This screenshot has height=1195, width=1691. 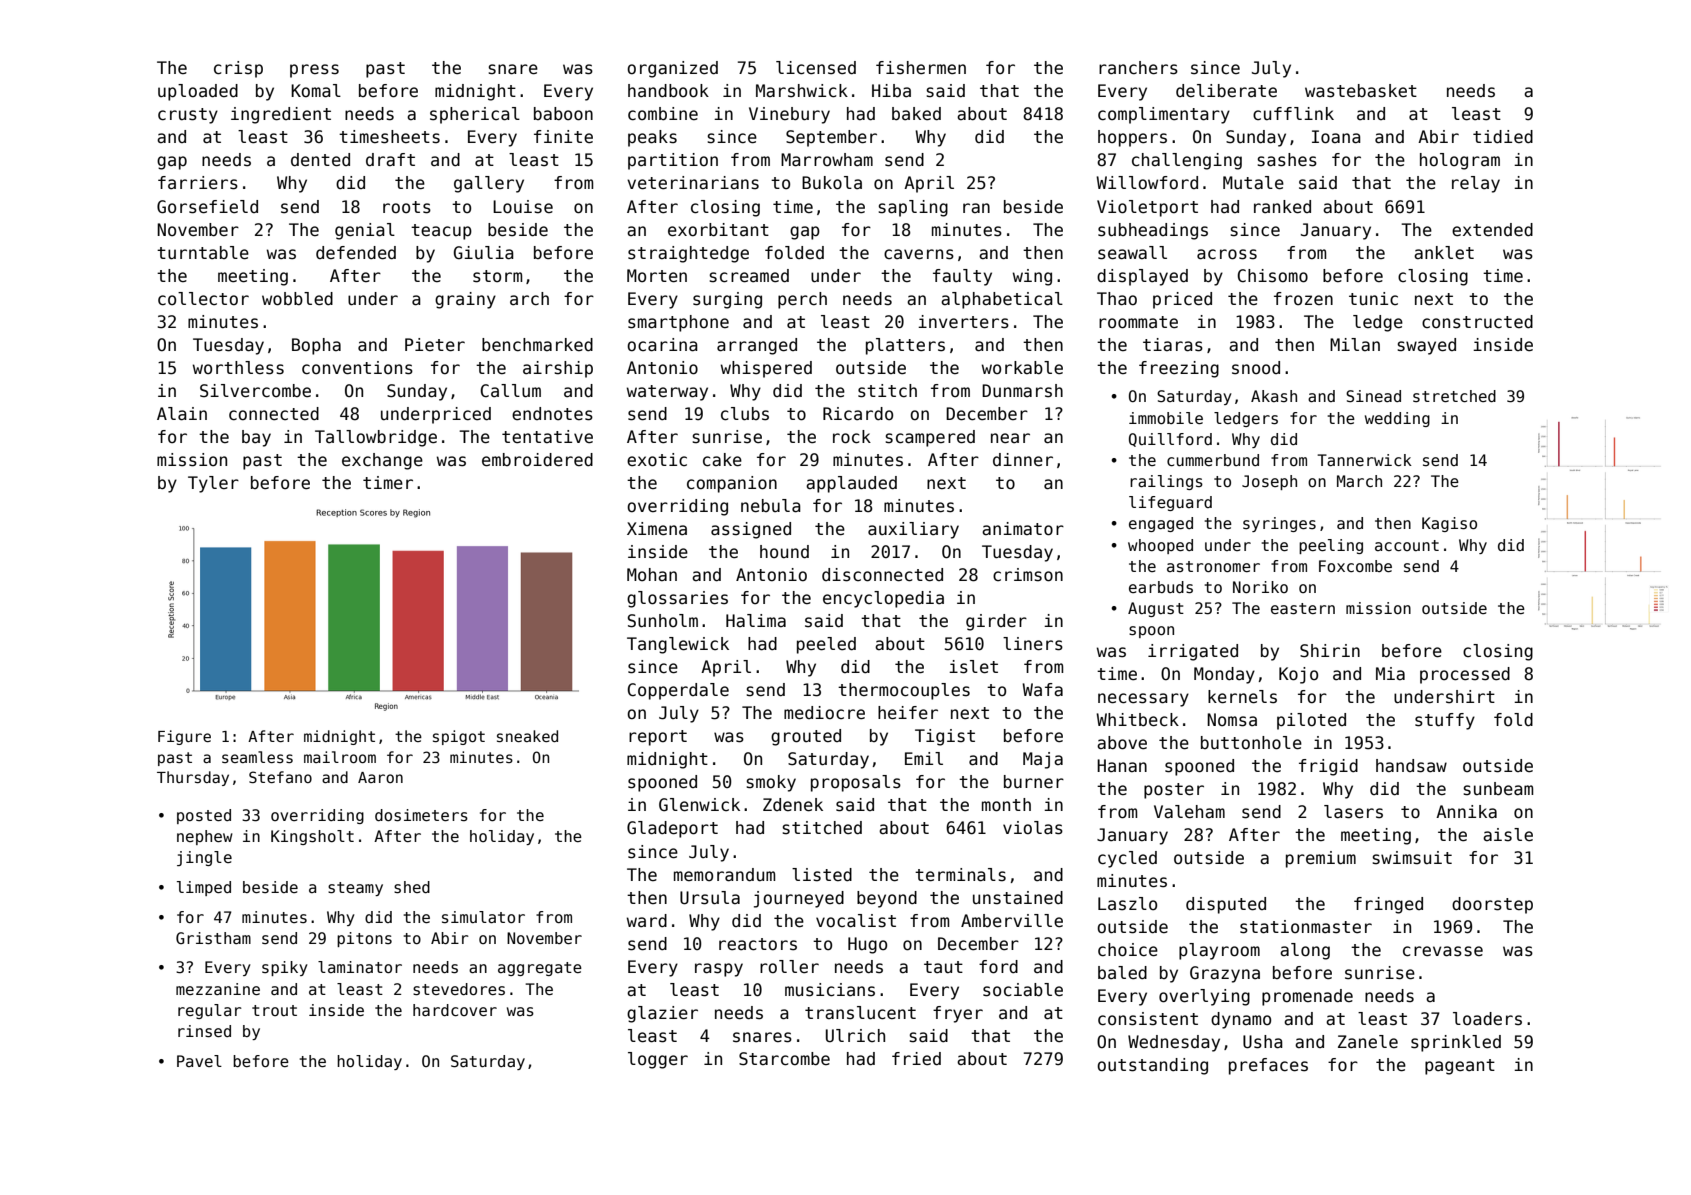 What do you see at coordinates (816, 68) in the screenshot?
I see `licensed` at bounding box center [816, 68].
